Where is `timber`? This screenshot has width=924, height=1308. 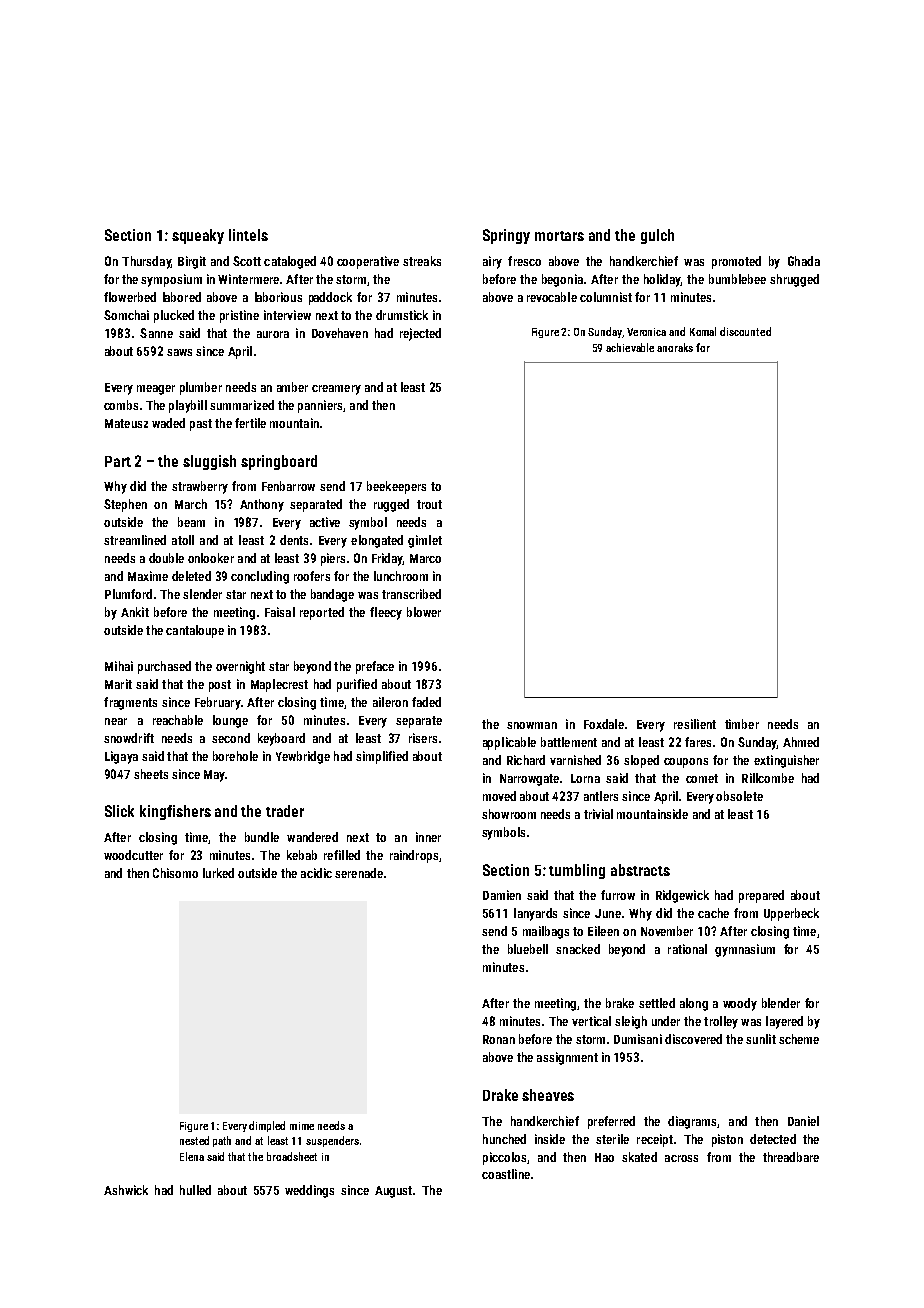
timber is located at coordinates (742, 724).
